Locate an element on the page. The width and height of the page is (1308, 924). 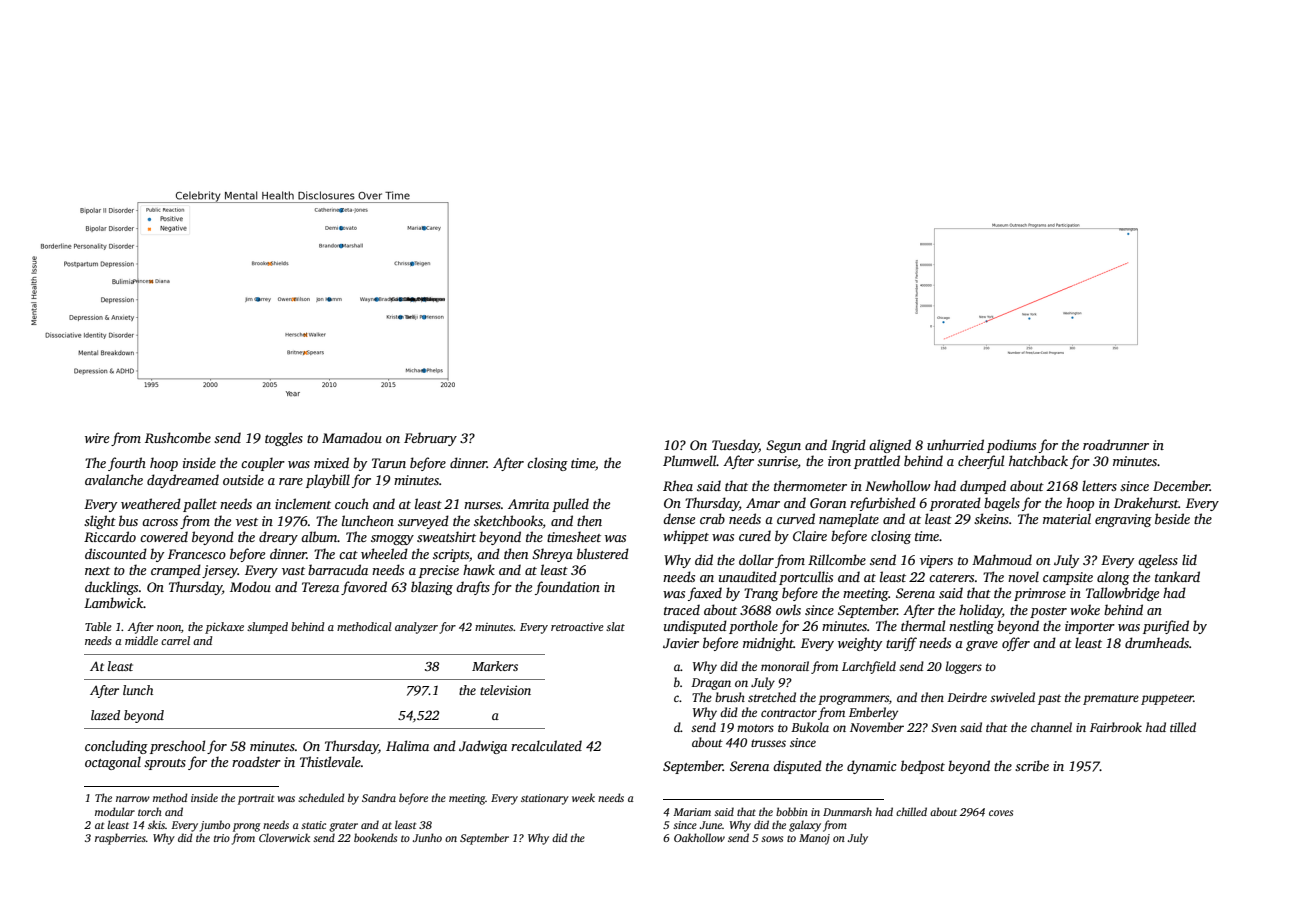
pickaxe is located at coordinates (224, 628).
